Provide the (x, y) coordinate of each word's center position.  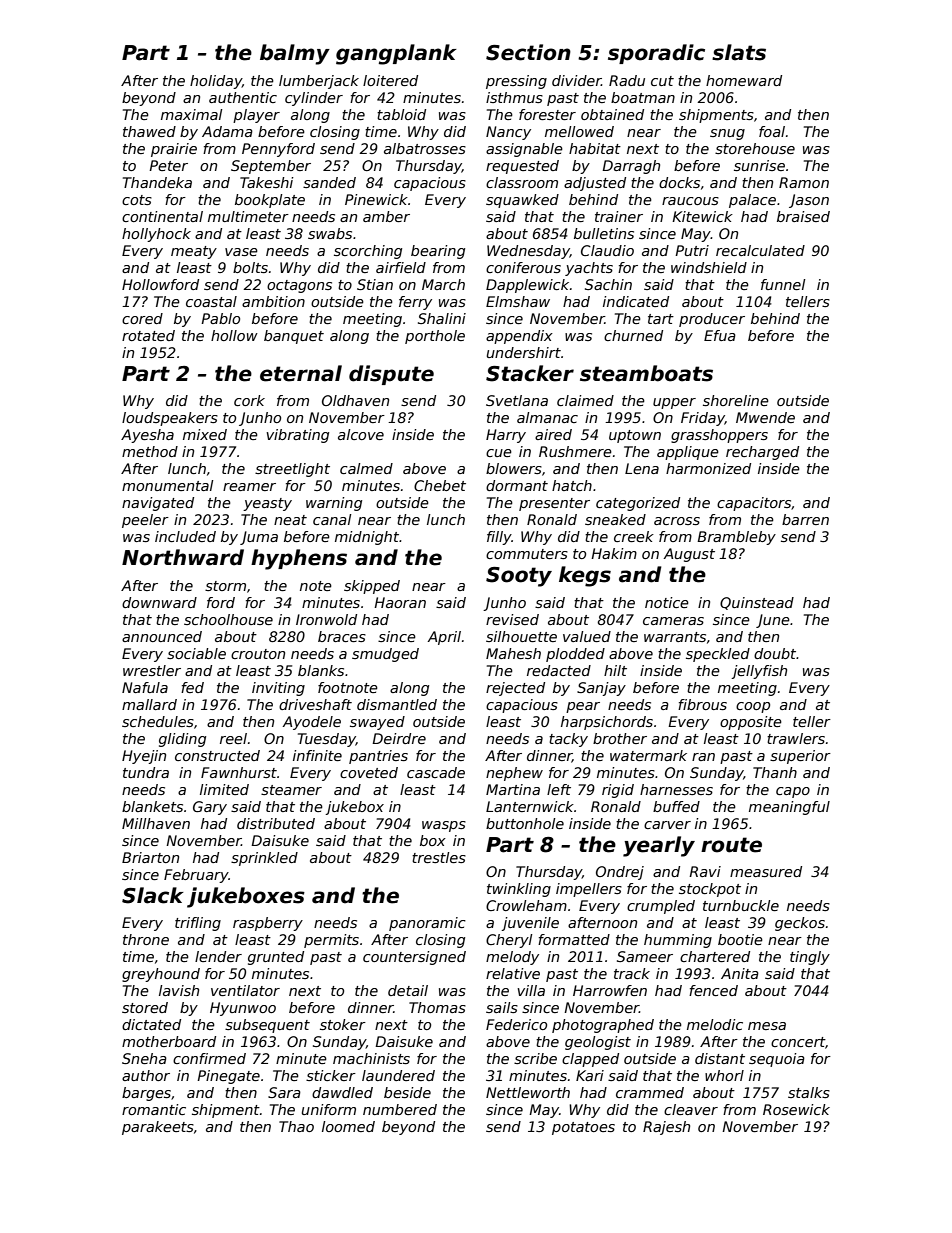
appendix (519, 337)
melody (512, 958)
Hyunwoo (243, 1009)
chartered (715, 956)
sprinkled (264, 859)
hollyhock (156, 235)
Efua (720, 335)
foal (772, 131)
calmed (366, 468)
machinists (371, 1058)
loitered (390, 80)
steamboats (646, 373)
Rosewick (796, 1109)
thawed (149, 131)
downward (159, 602)
